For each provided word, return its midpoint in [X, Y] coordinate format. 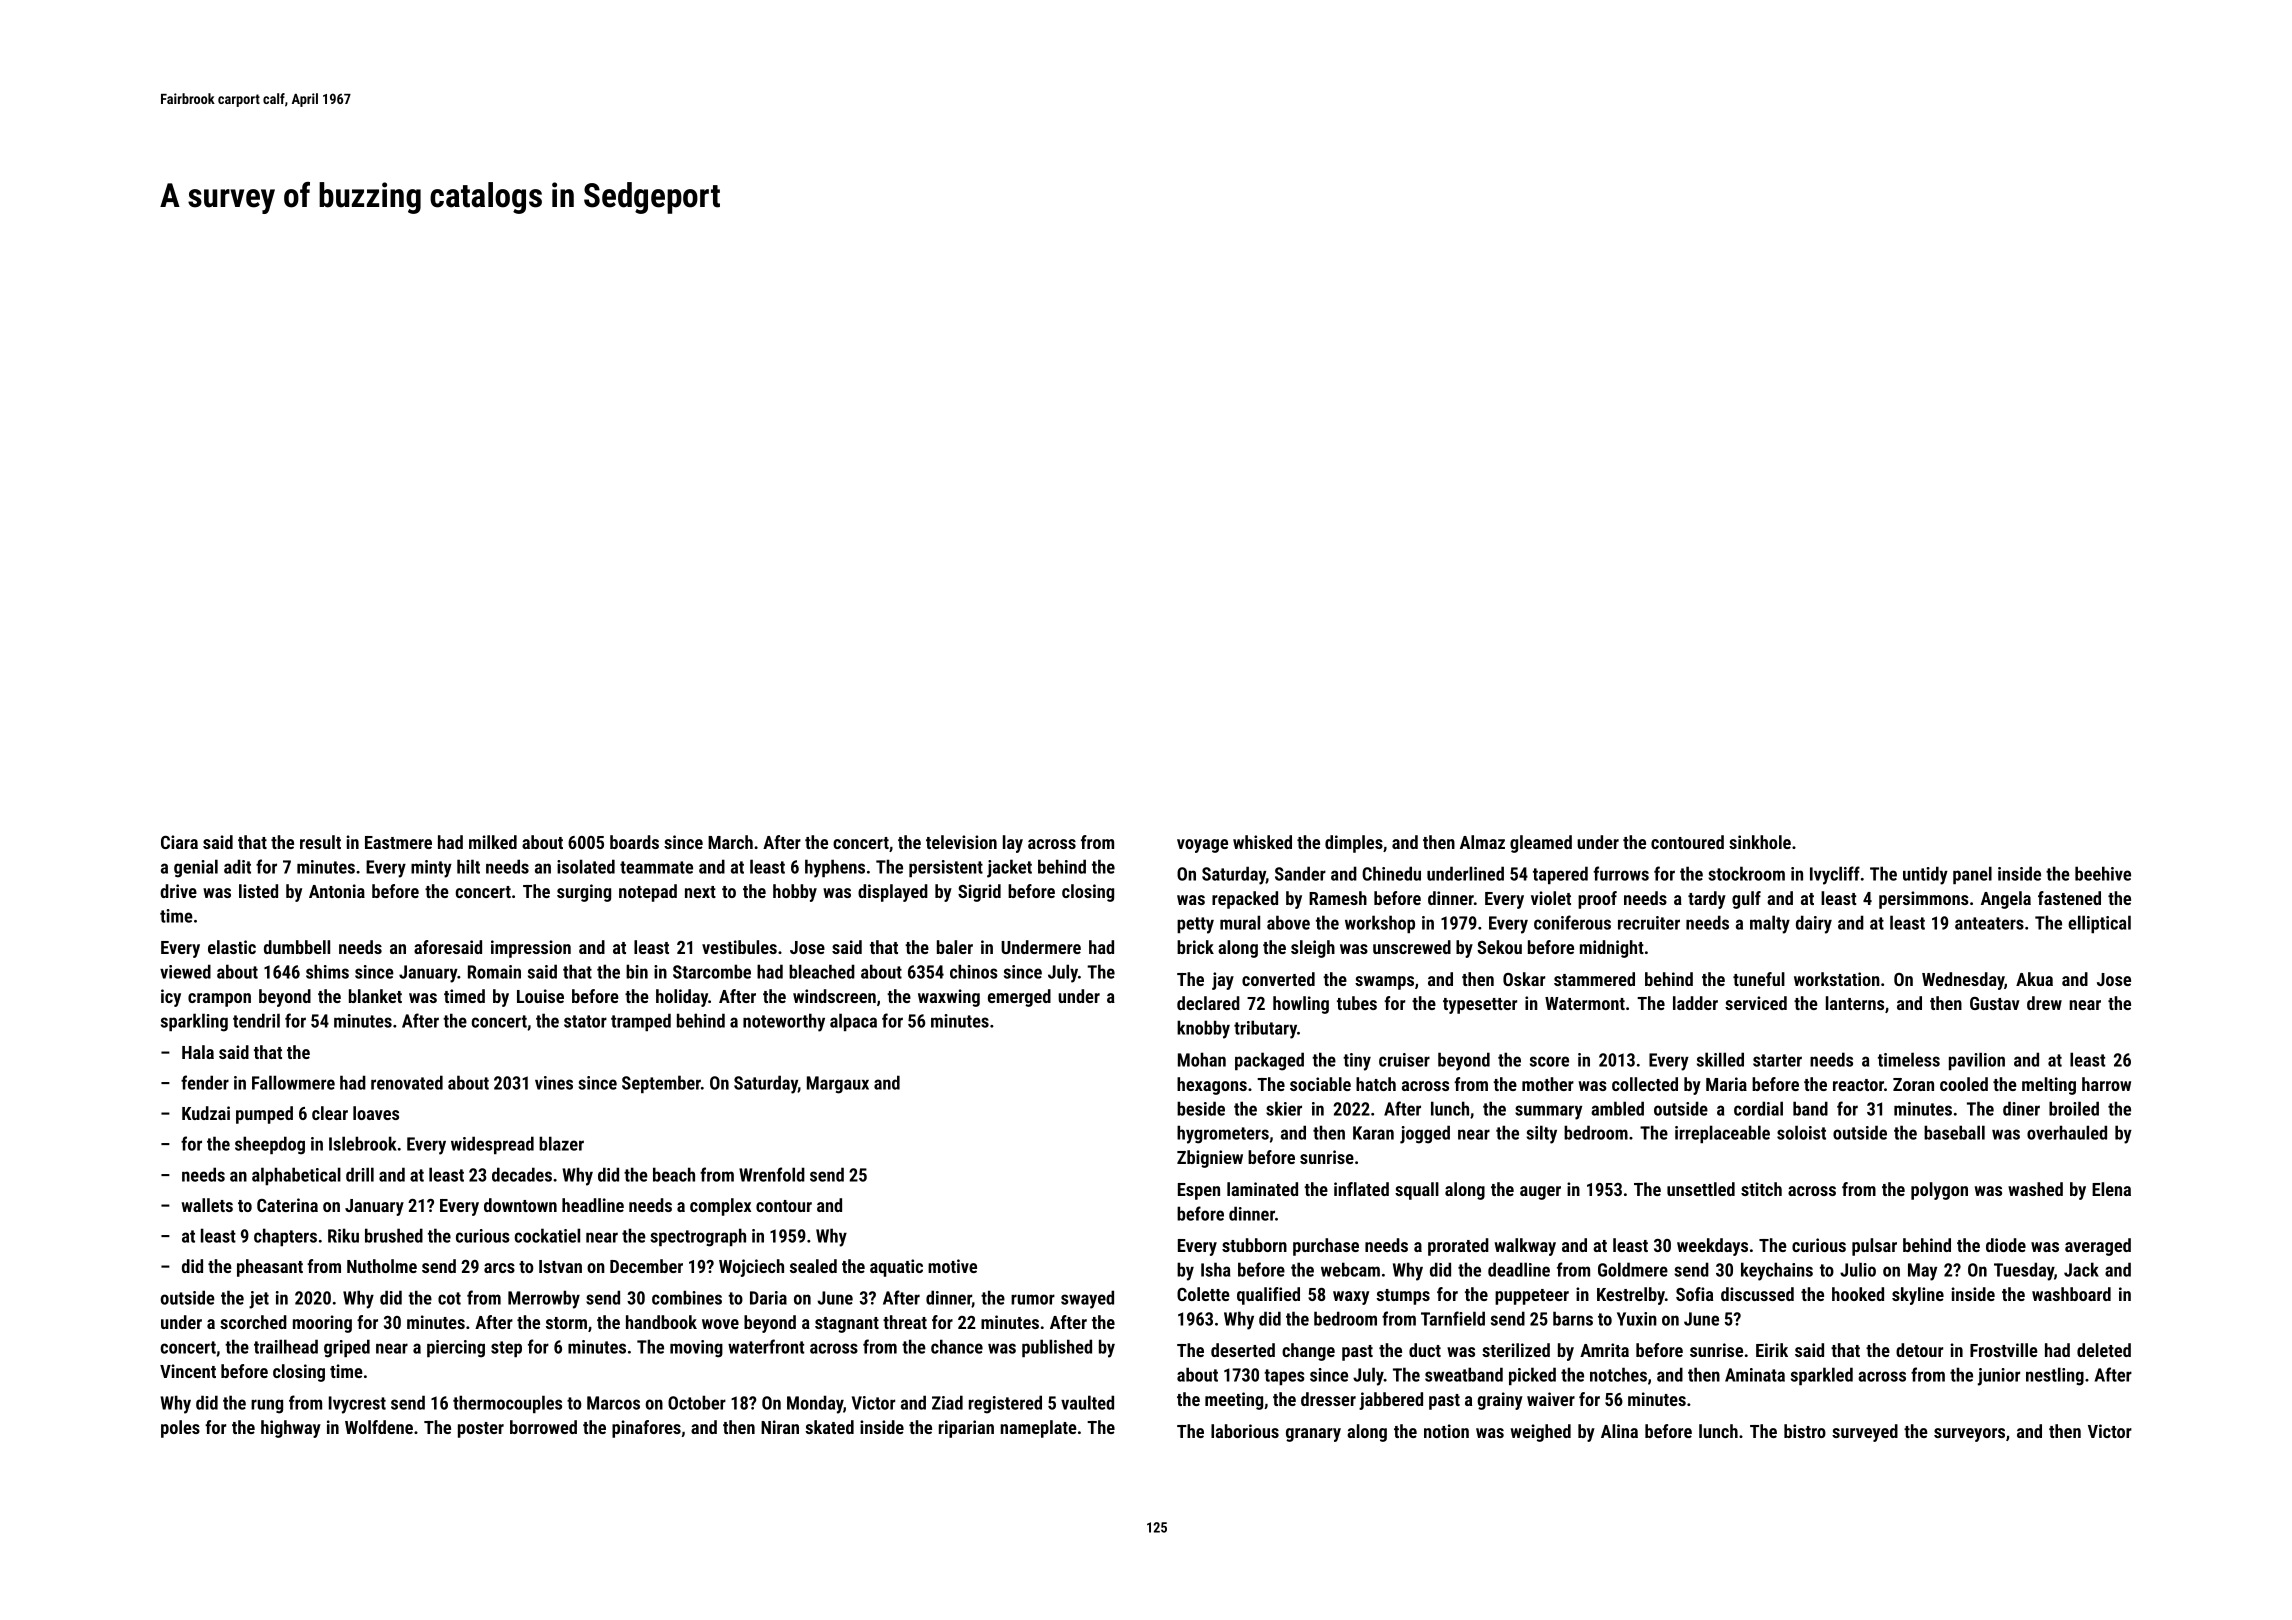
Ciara [179, 842]
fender [205, 1082]
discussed [1757, 1294]
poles [180, 1429]
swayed [1087, 1299]
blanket [375, 996]
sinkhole [1760, 842]
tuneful [1759, 979]
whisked [1262, 842]
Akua [2034, 979]
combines [687, 1297]
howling [1301, 1005]
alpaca [853, 1022]
